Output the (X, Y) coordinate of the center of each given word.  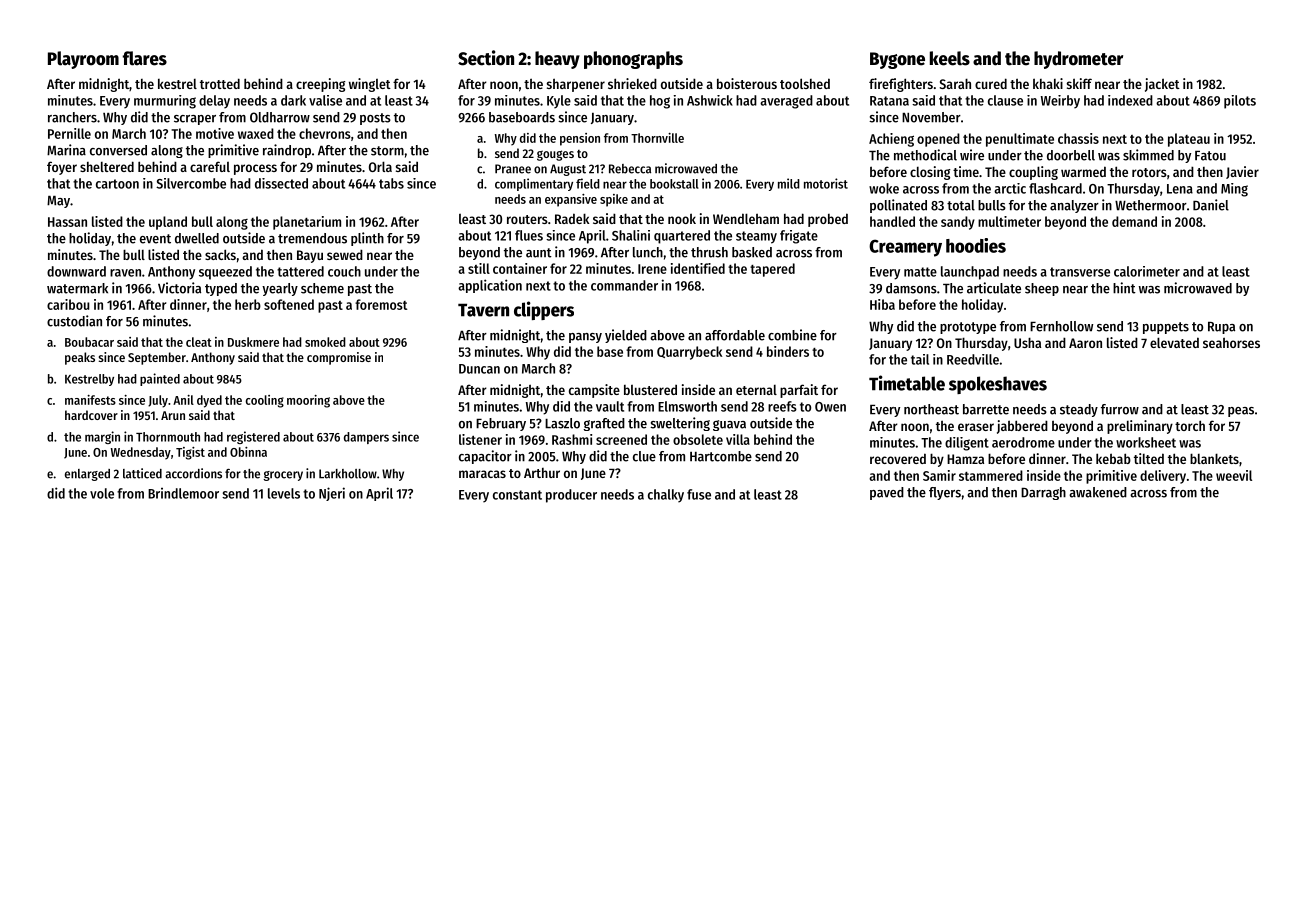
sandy (958, 223)
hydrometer (1078, 60)
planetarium (307, 223)
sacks (220, 254)
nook (682, 218)
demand (1134, 221)
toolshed (805, 83)
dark (293, 100)
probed (828, 220)
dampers (366, 438)
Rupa (1221, 328)
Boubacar (89, 342)
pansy (585, 338)
